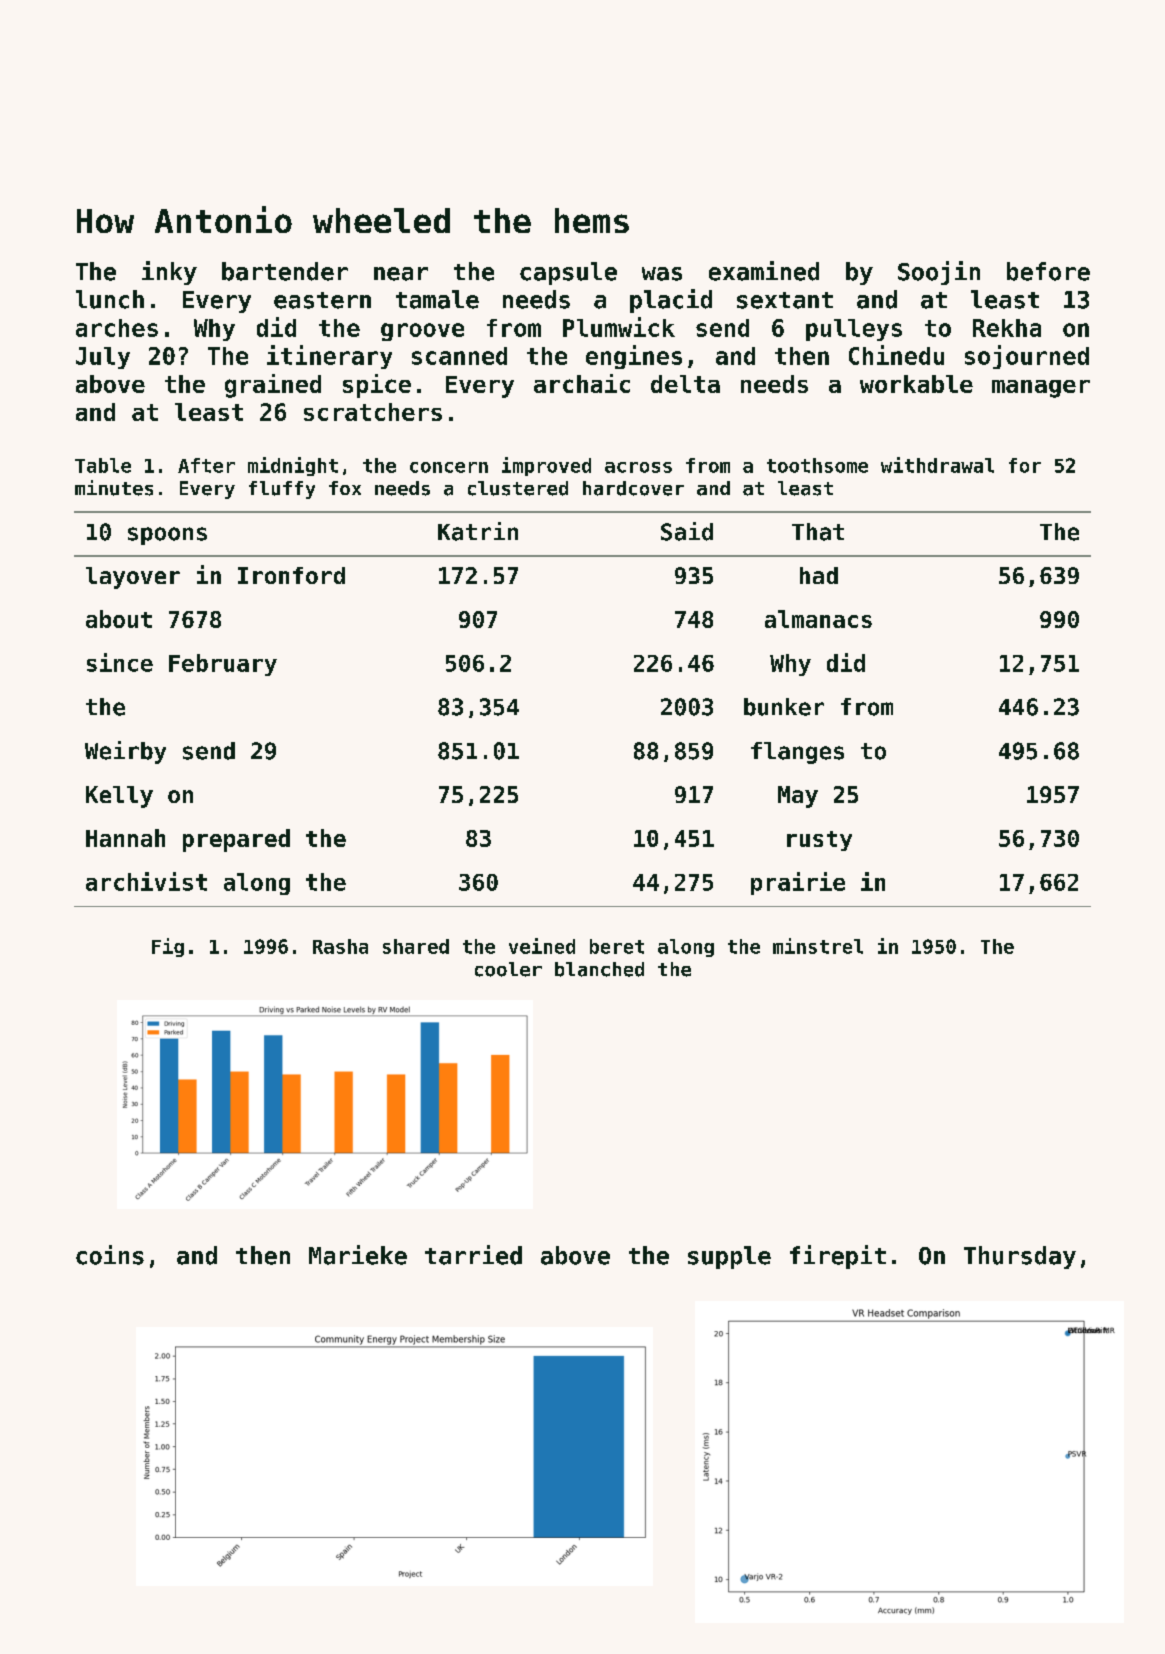 This document has height=1654, width=1165. What do you see at coordinates (508, 969) in the document?
I see `cooler` at bounding box center [508, 969].
